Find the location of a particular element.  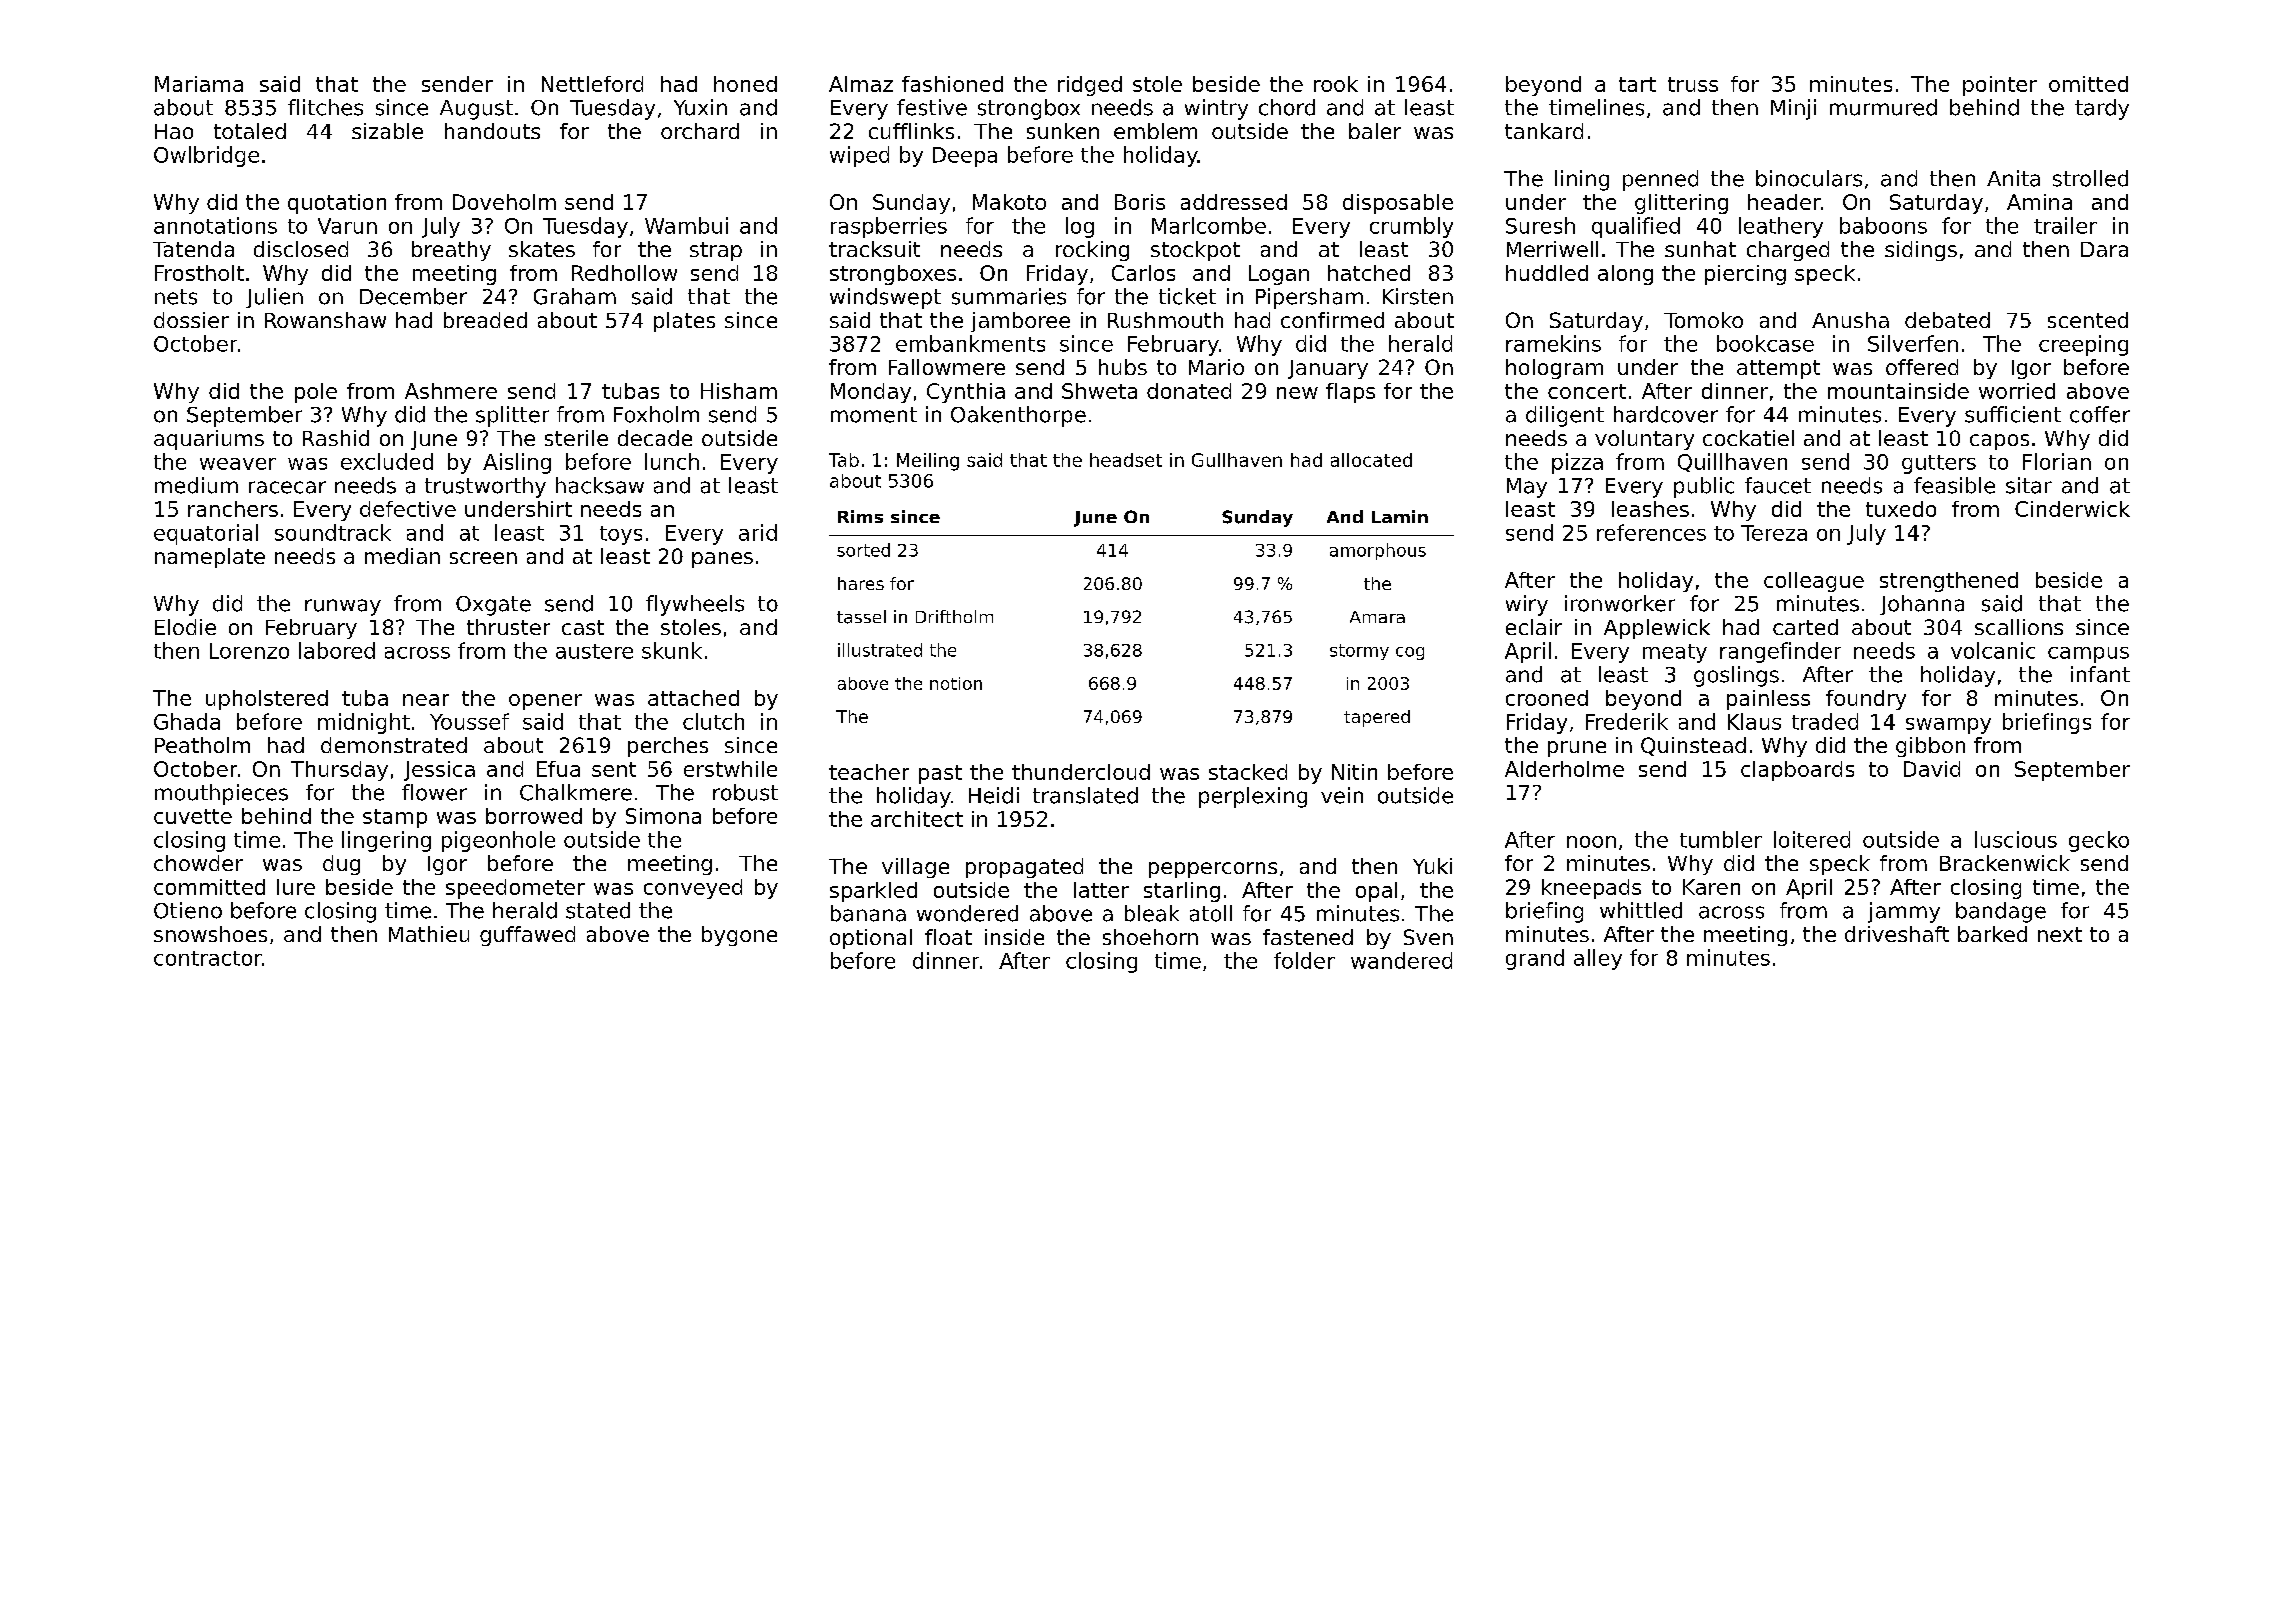

contractor is located at coordinates (208, 958).
